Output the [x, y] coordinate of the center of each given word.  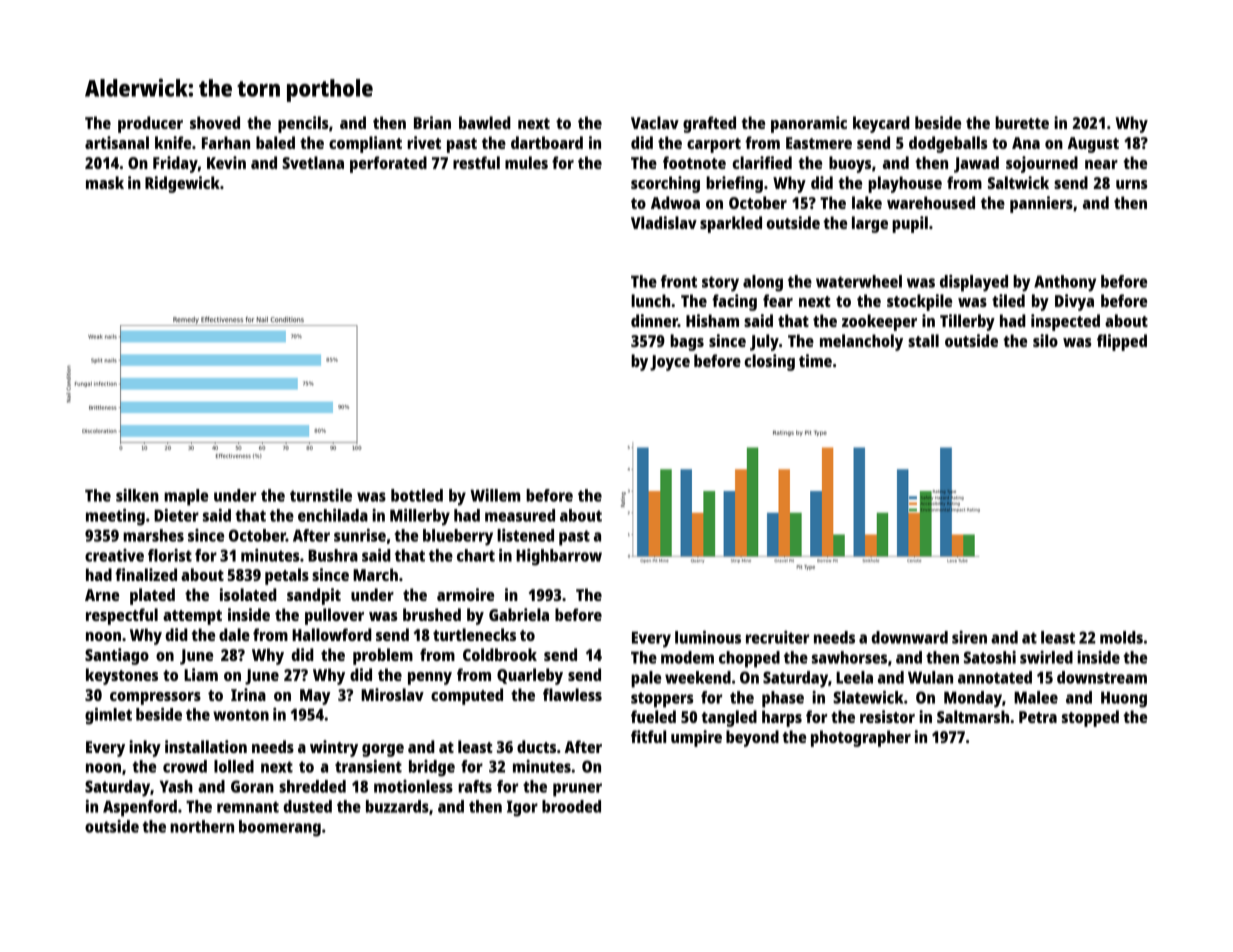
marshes [153, 535]
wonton [241, 715]
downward [909, 637]
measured [520, 515]
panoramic [809, 124]
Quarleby [530, 676]
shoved [215, 122]
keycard [881, 124]
